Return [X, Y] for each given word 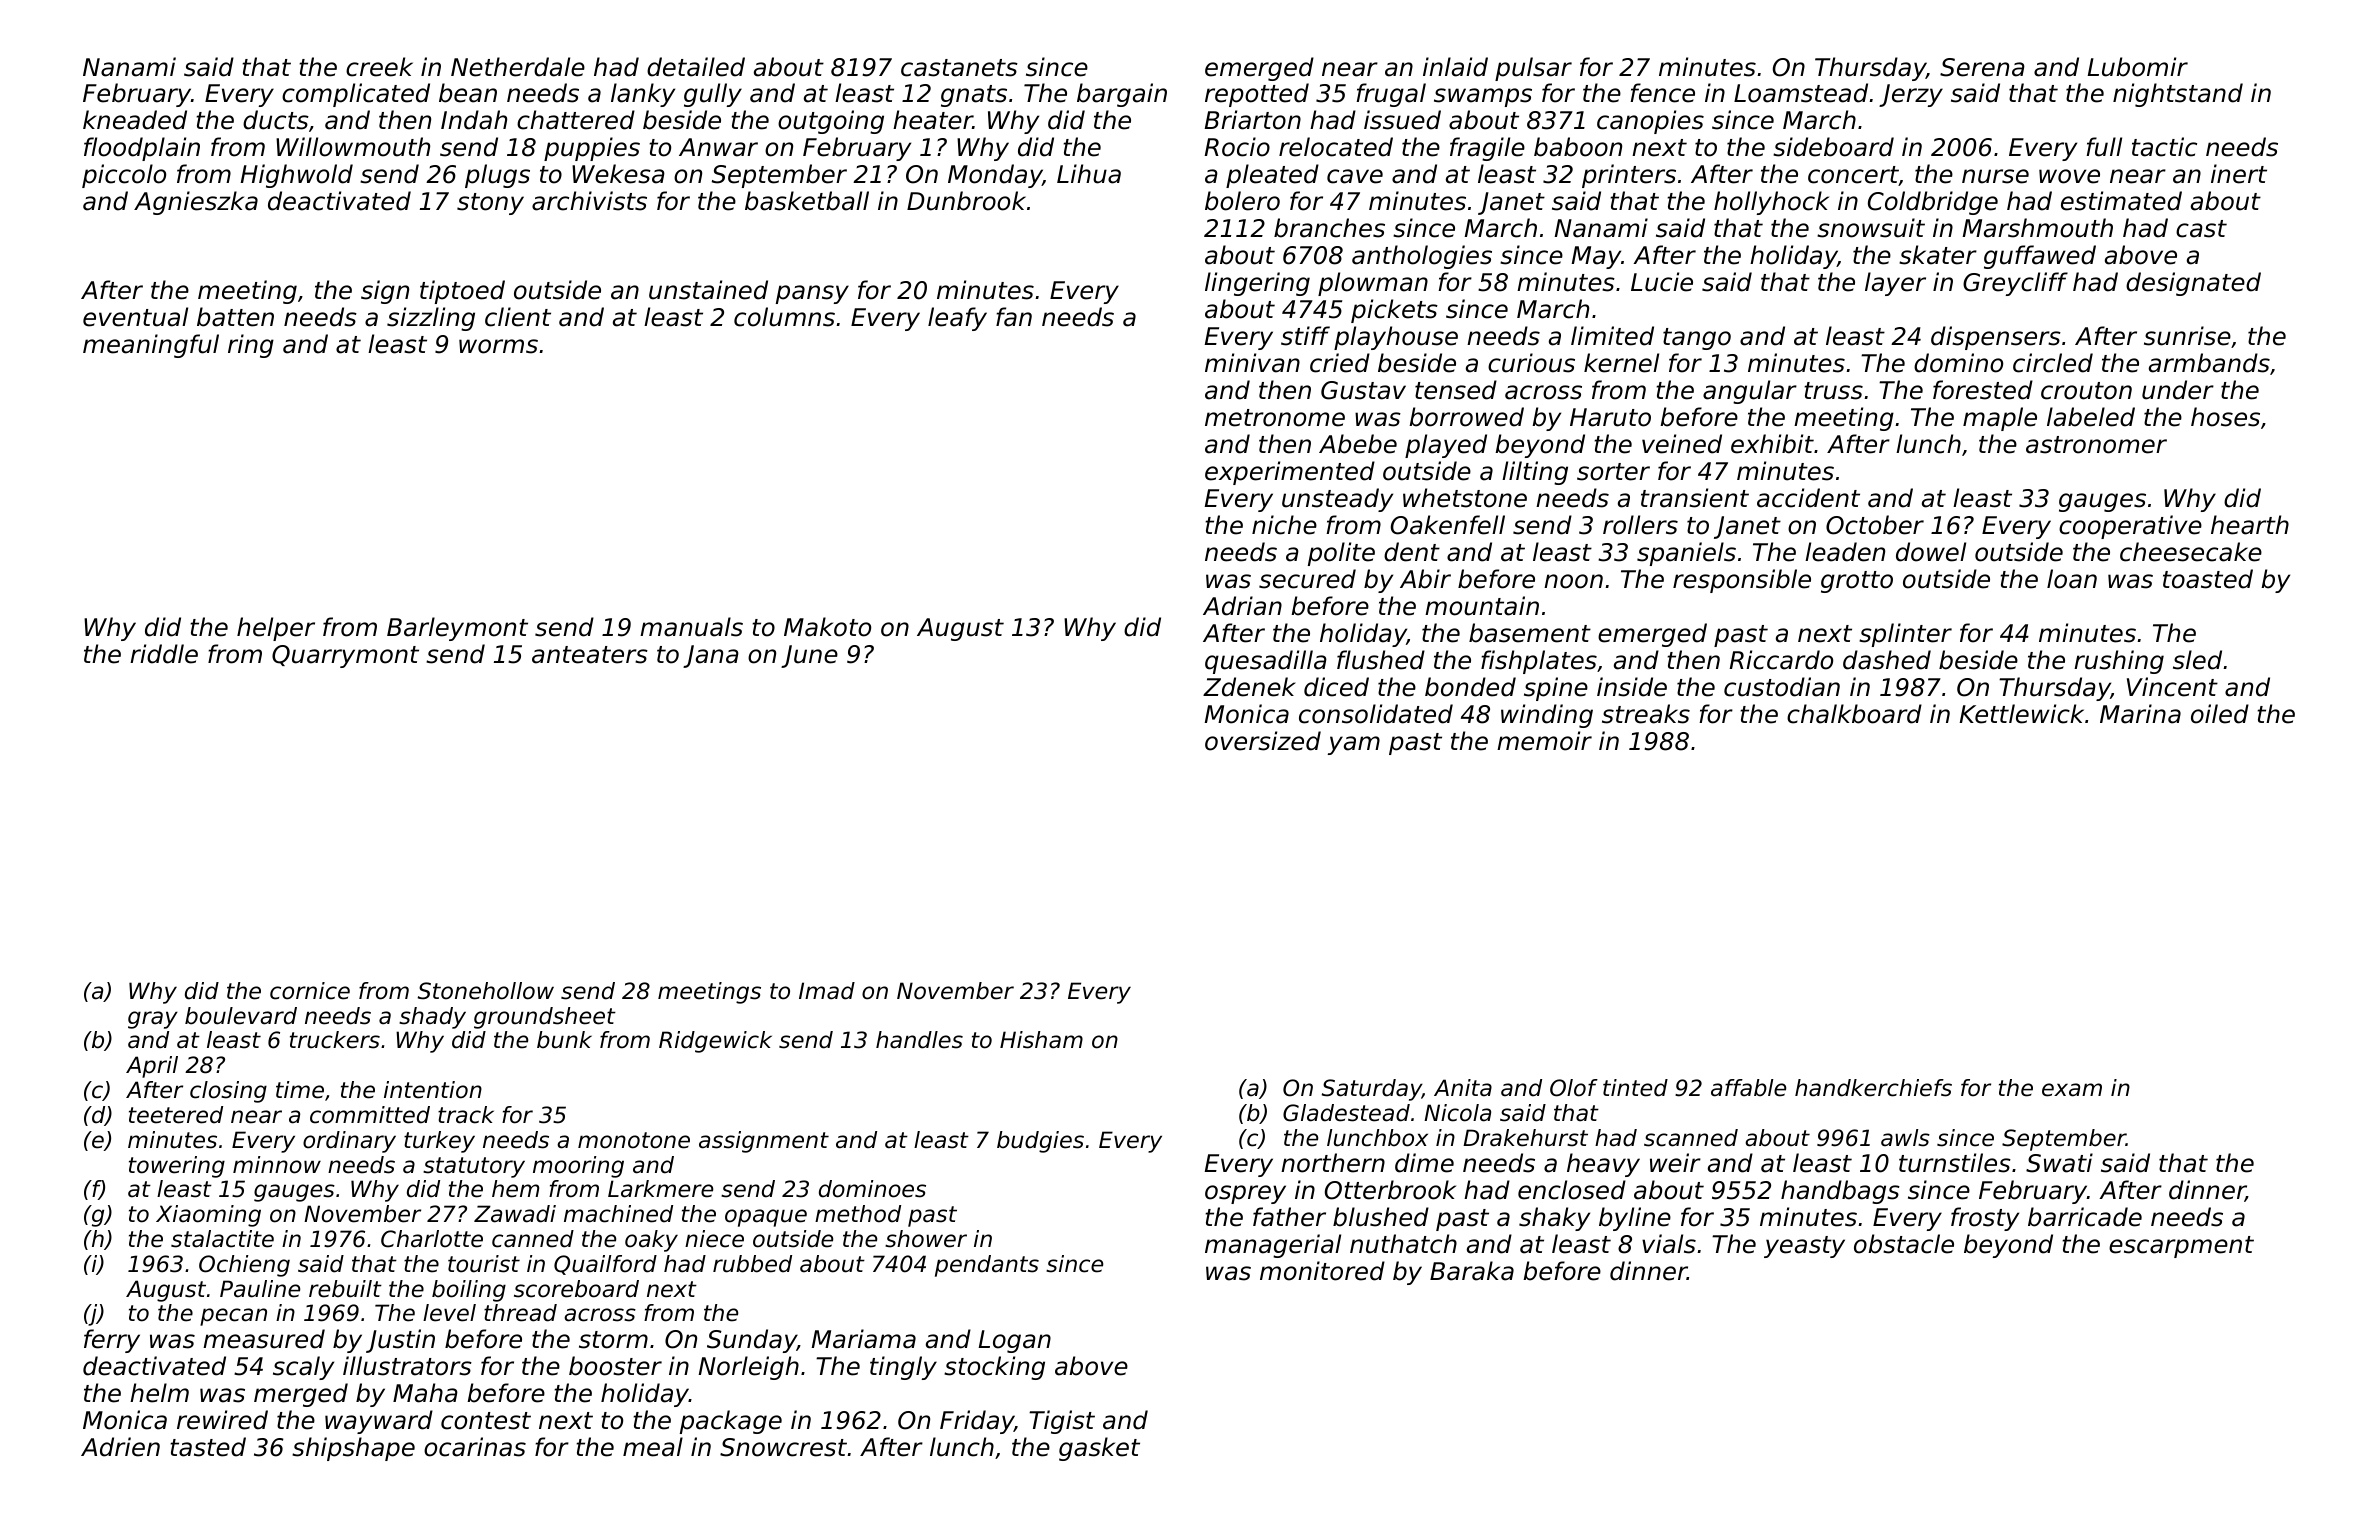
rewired [222, 1420]
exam [2072, 1090]
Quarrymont [345, 656]
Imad [827, 991]
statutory [474, 1167]
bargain [1122, 95]
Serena [1982, 67]
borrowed [1466, 417]
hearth [2250, 525]
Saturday [1372, 1090]
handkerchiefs [1873, 1088]
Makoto [827, 627]
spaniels [1686, 554]
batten [235, 317]
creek [379, 67]
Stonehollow [486, 991]
